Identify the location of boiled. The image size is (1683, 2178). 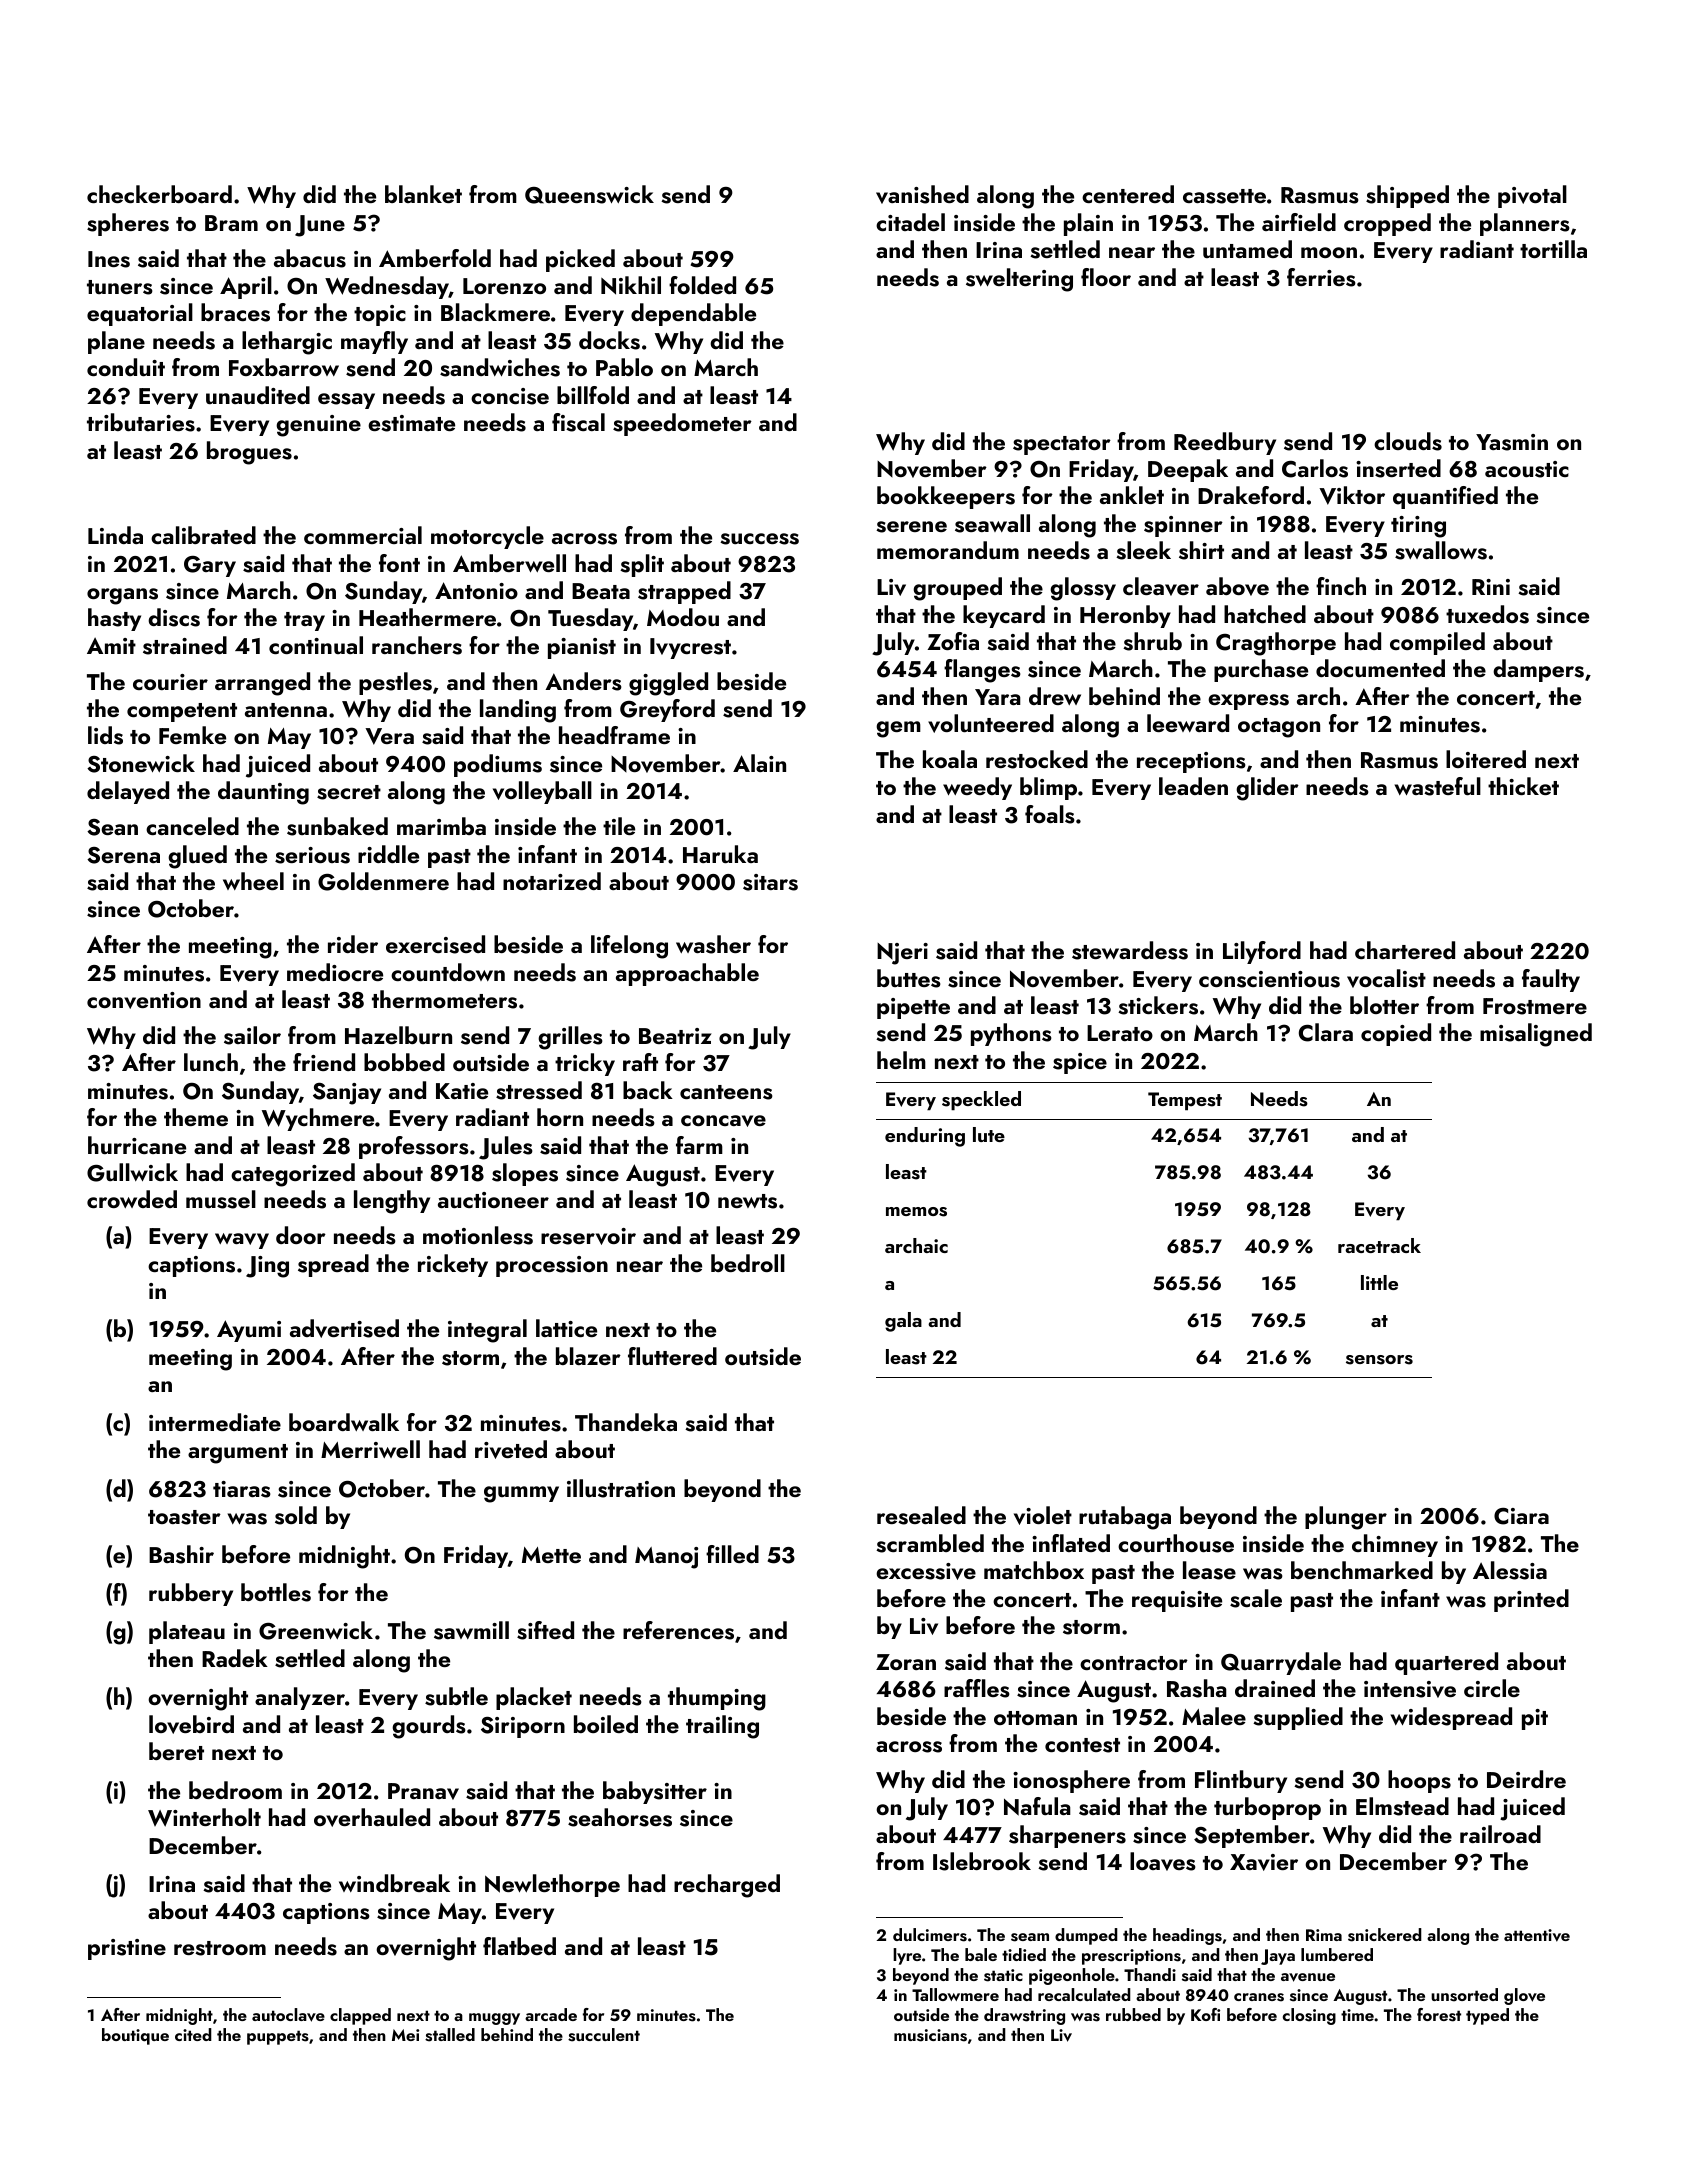
(606, 1724).
